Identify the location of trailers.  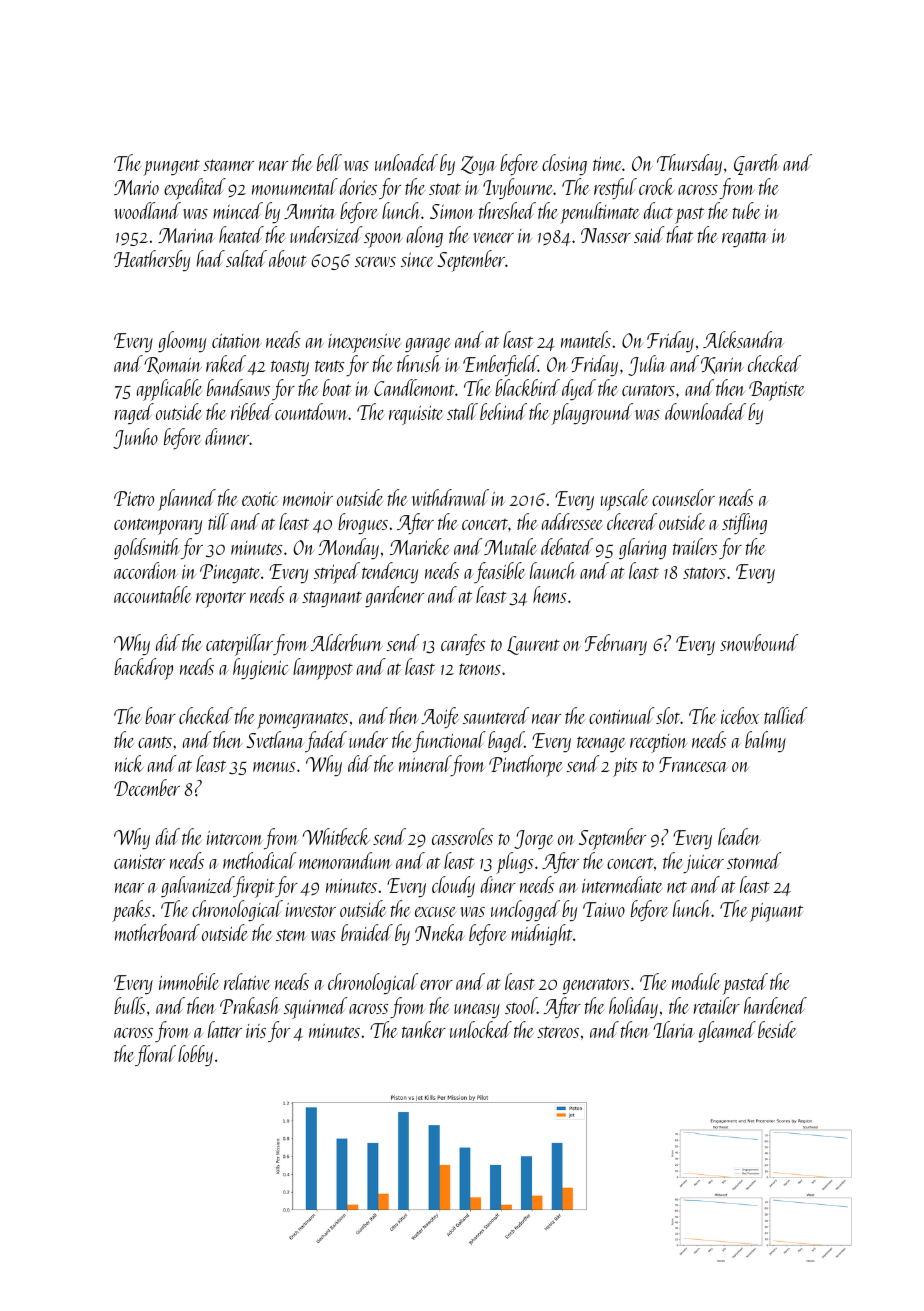
(695, 546).
